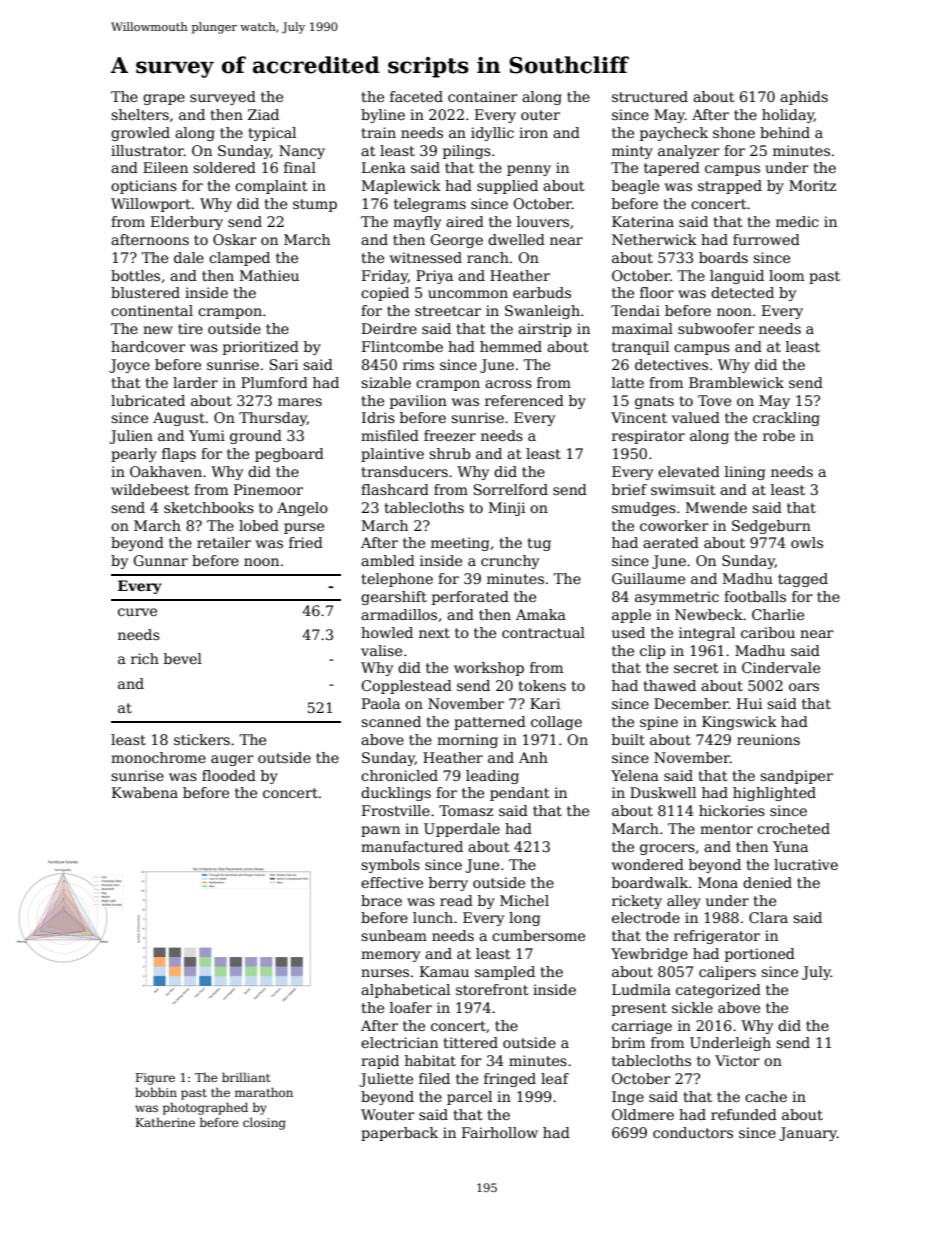 This page has width=952, height=1233. I want to click on secret, so click(696, 668).
